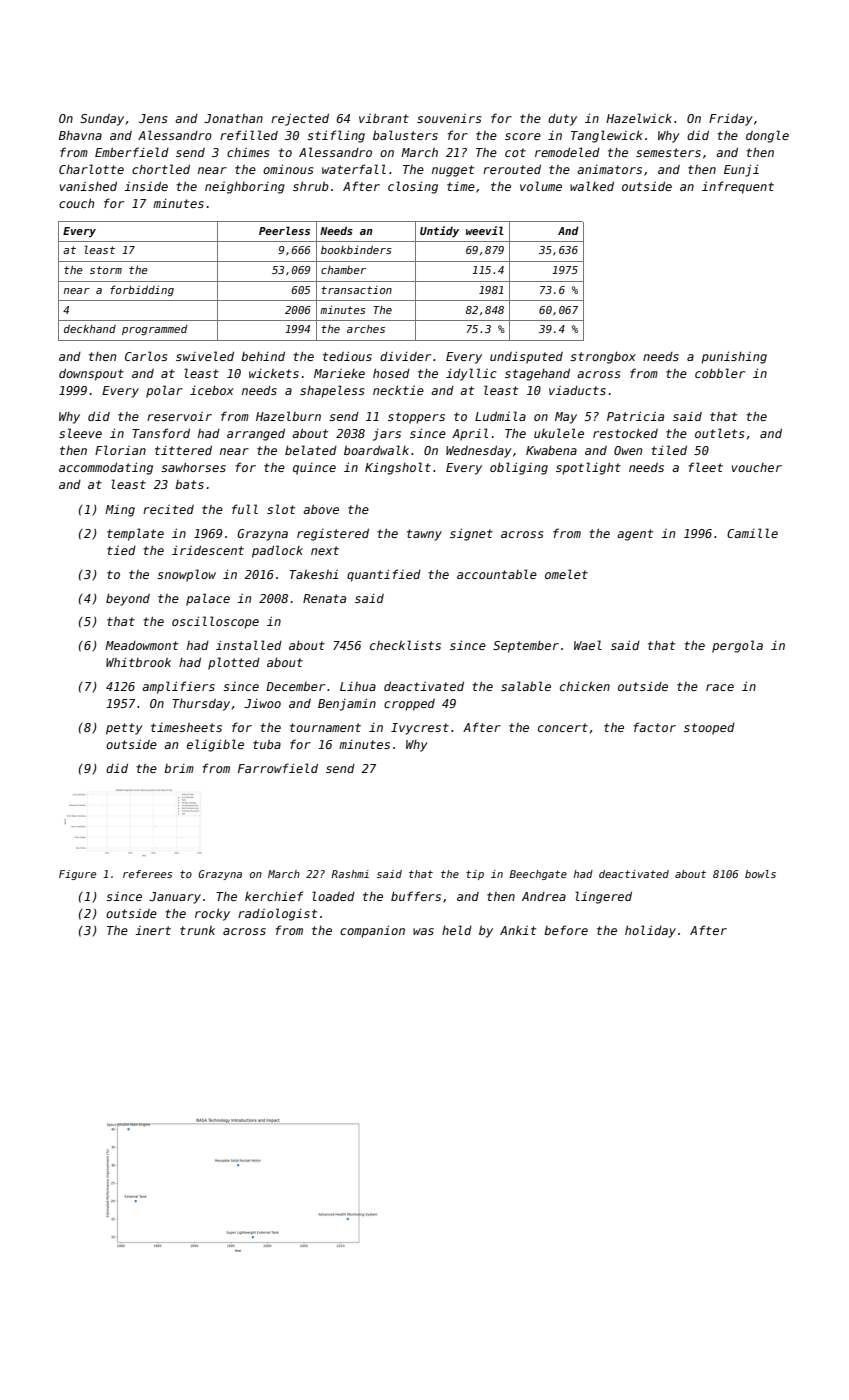  Describe the element at coordinates (256, 434) in the image. I see `arranged` at that location.
